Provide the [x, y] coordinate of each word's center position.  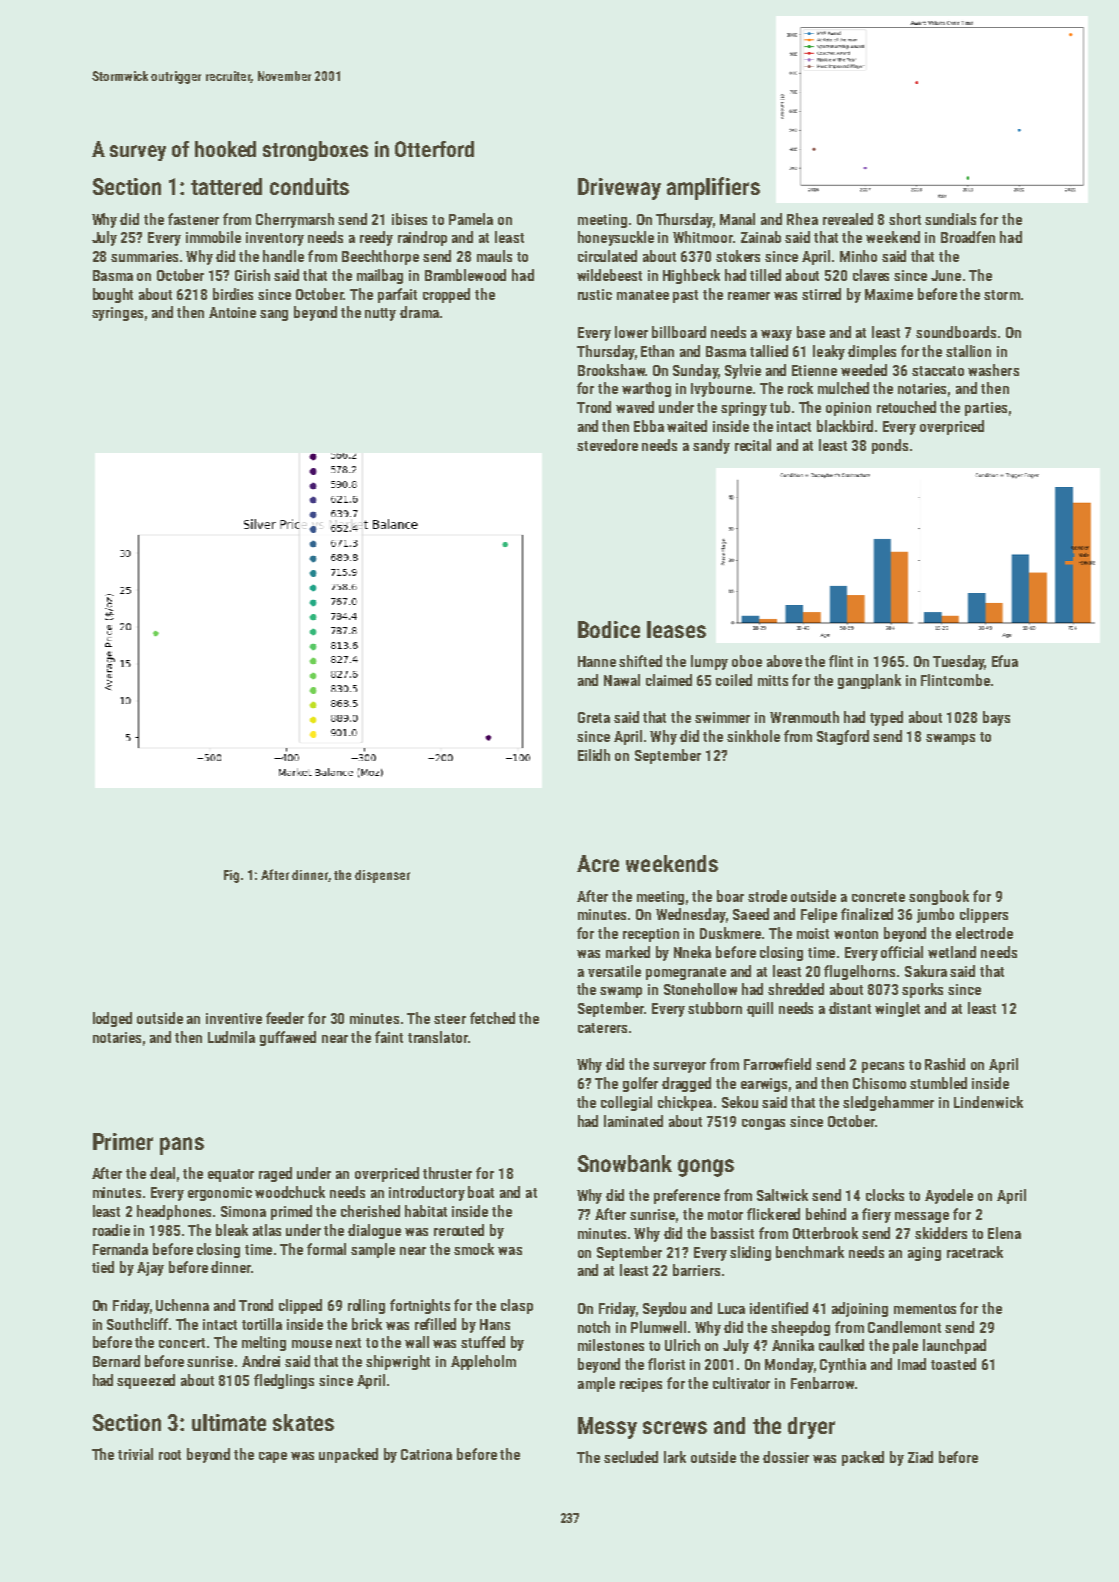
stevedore [607, 445]
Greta [594, 717]
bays [996, 718]
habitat [426, 1211]
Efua [1005, 661]
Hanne [597, 661]
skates [303, 1422]
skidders [941, 1233]
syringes [117, 314]
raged [275, 1174]
